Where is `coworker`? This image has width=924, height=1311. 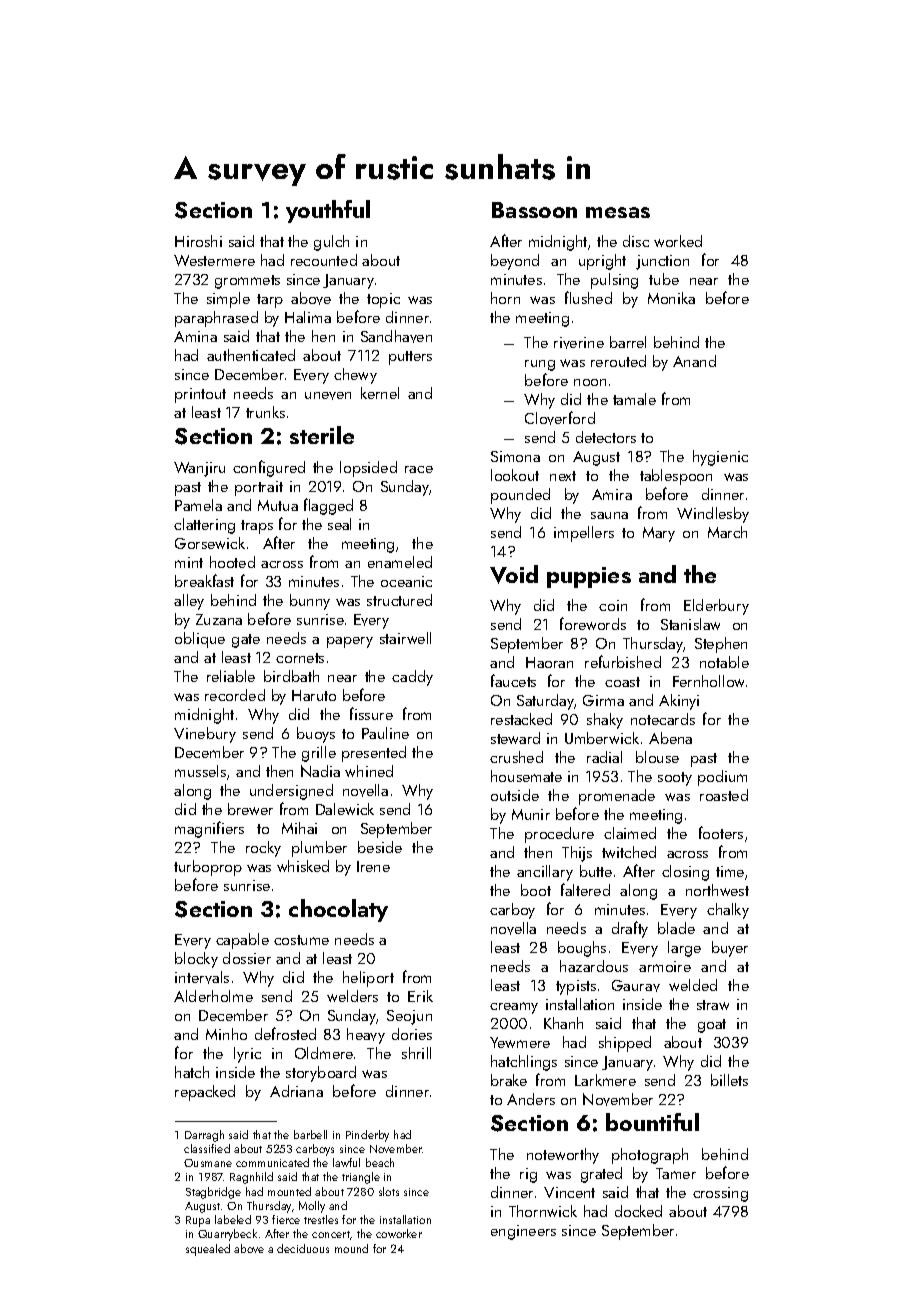
coworker is located at coordinates (399, 1233).
